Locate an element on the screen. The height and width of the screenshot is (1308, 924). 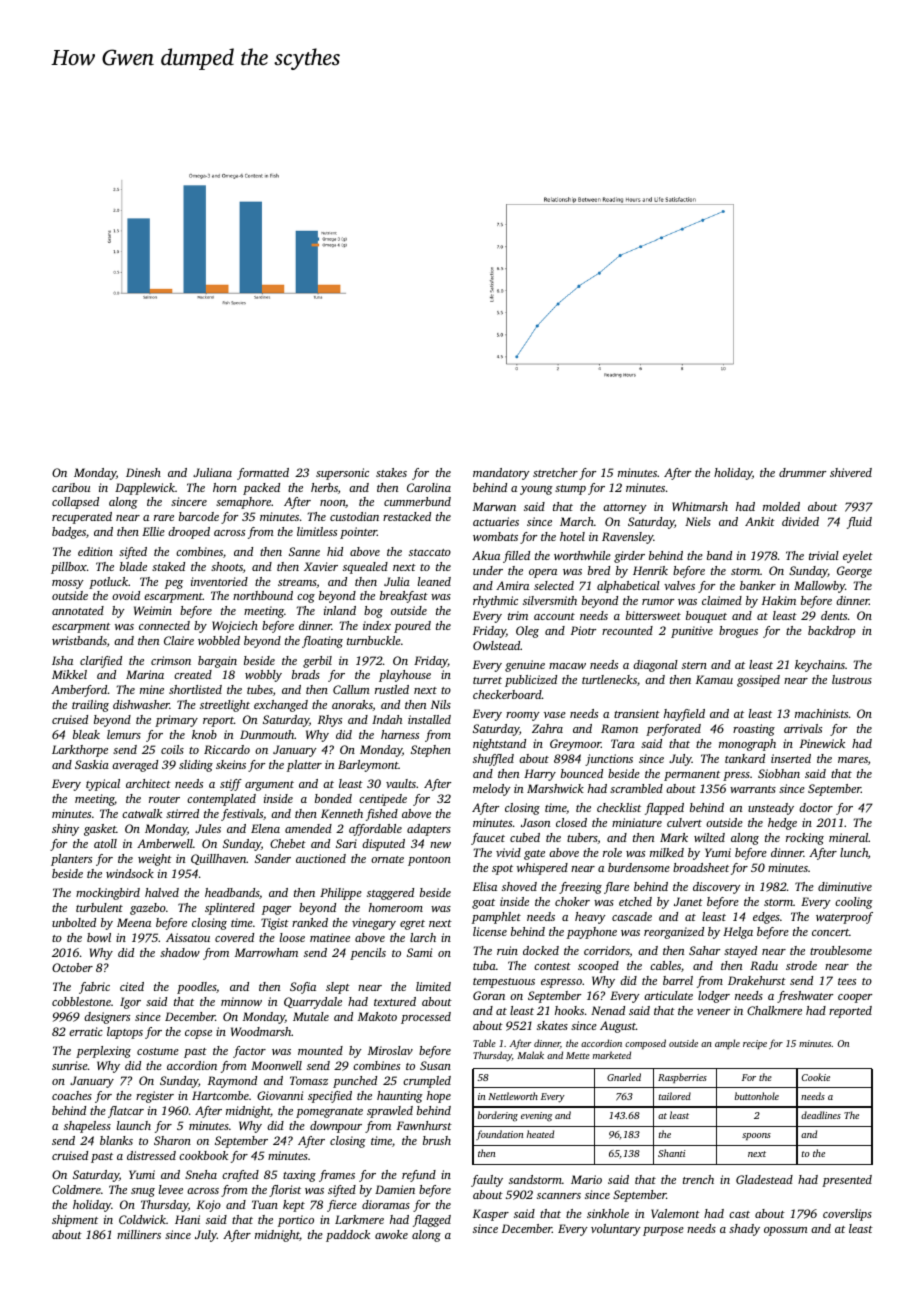
atoll is located at coordinates (105, 843).
